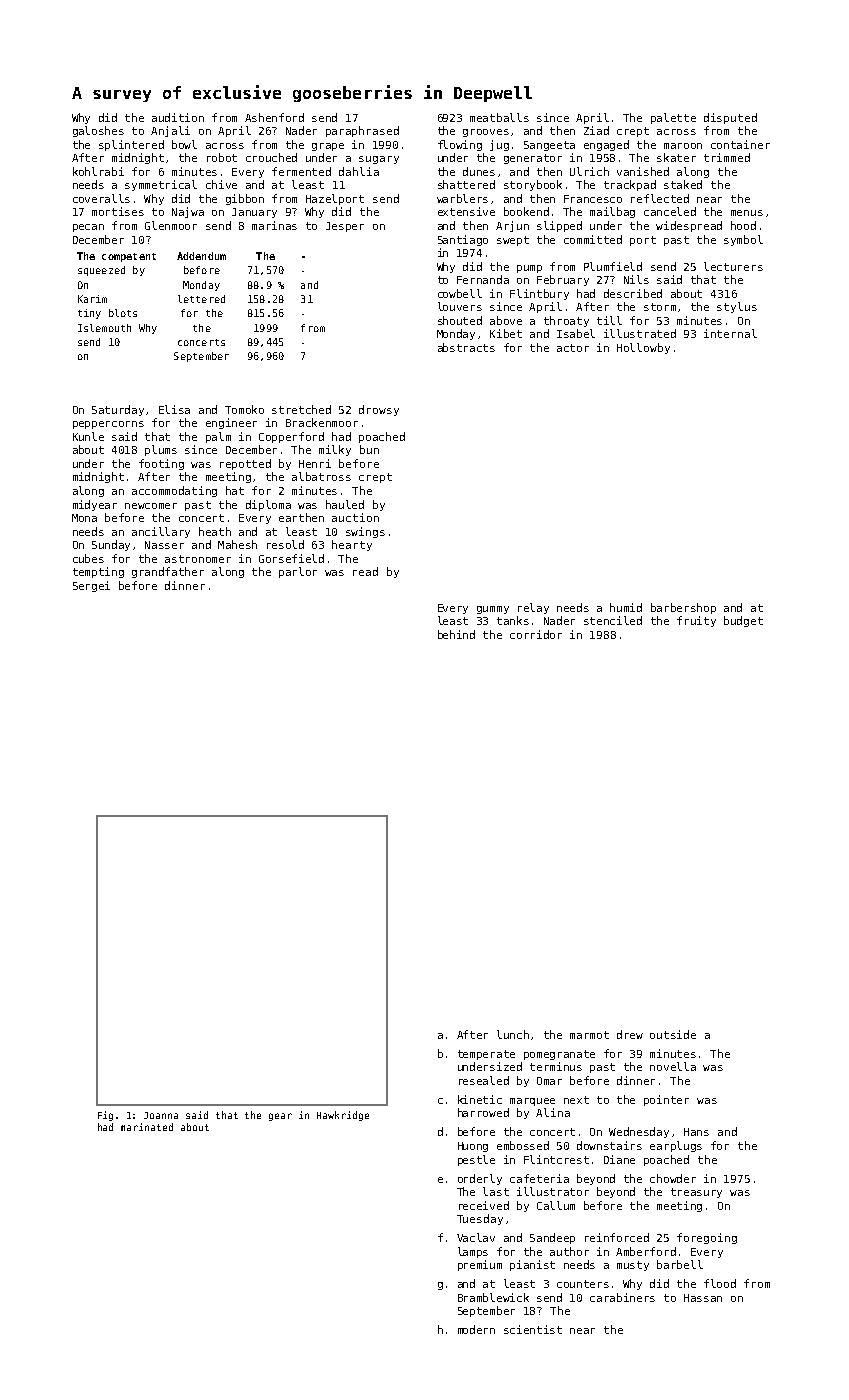  I want to click on Joanna, so click(161, 1115).
